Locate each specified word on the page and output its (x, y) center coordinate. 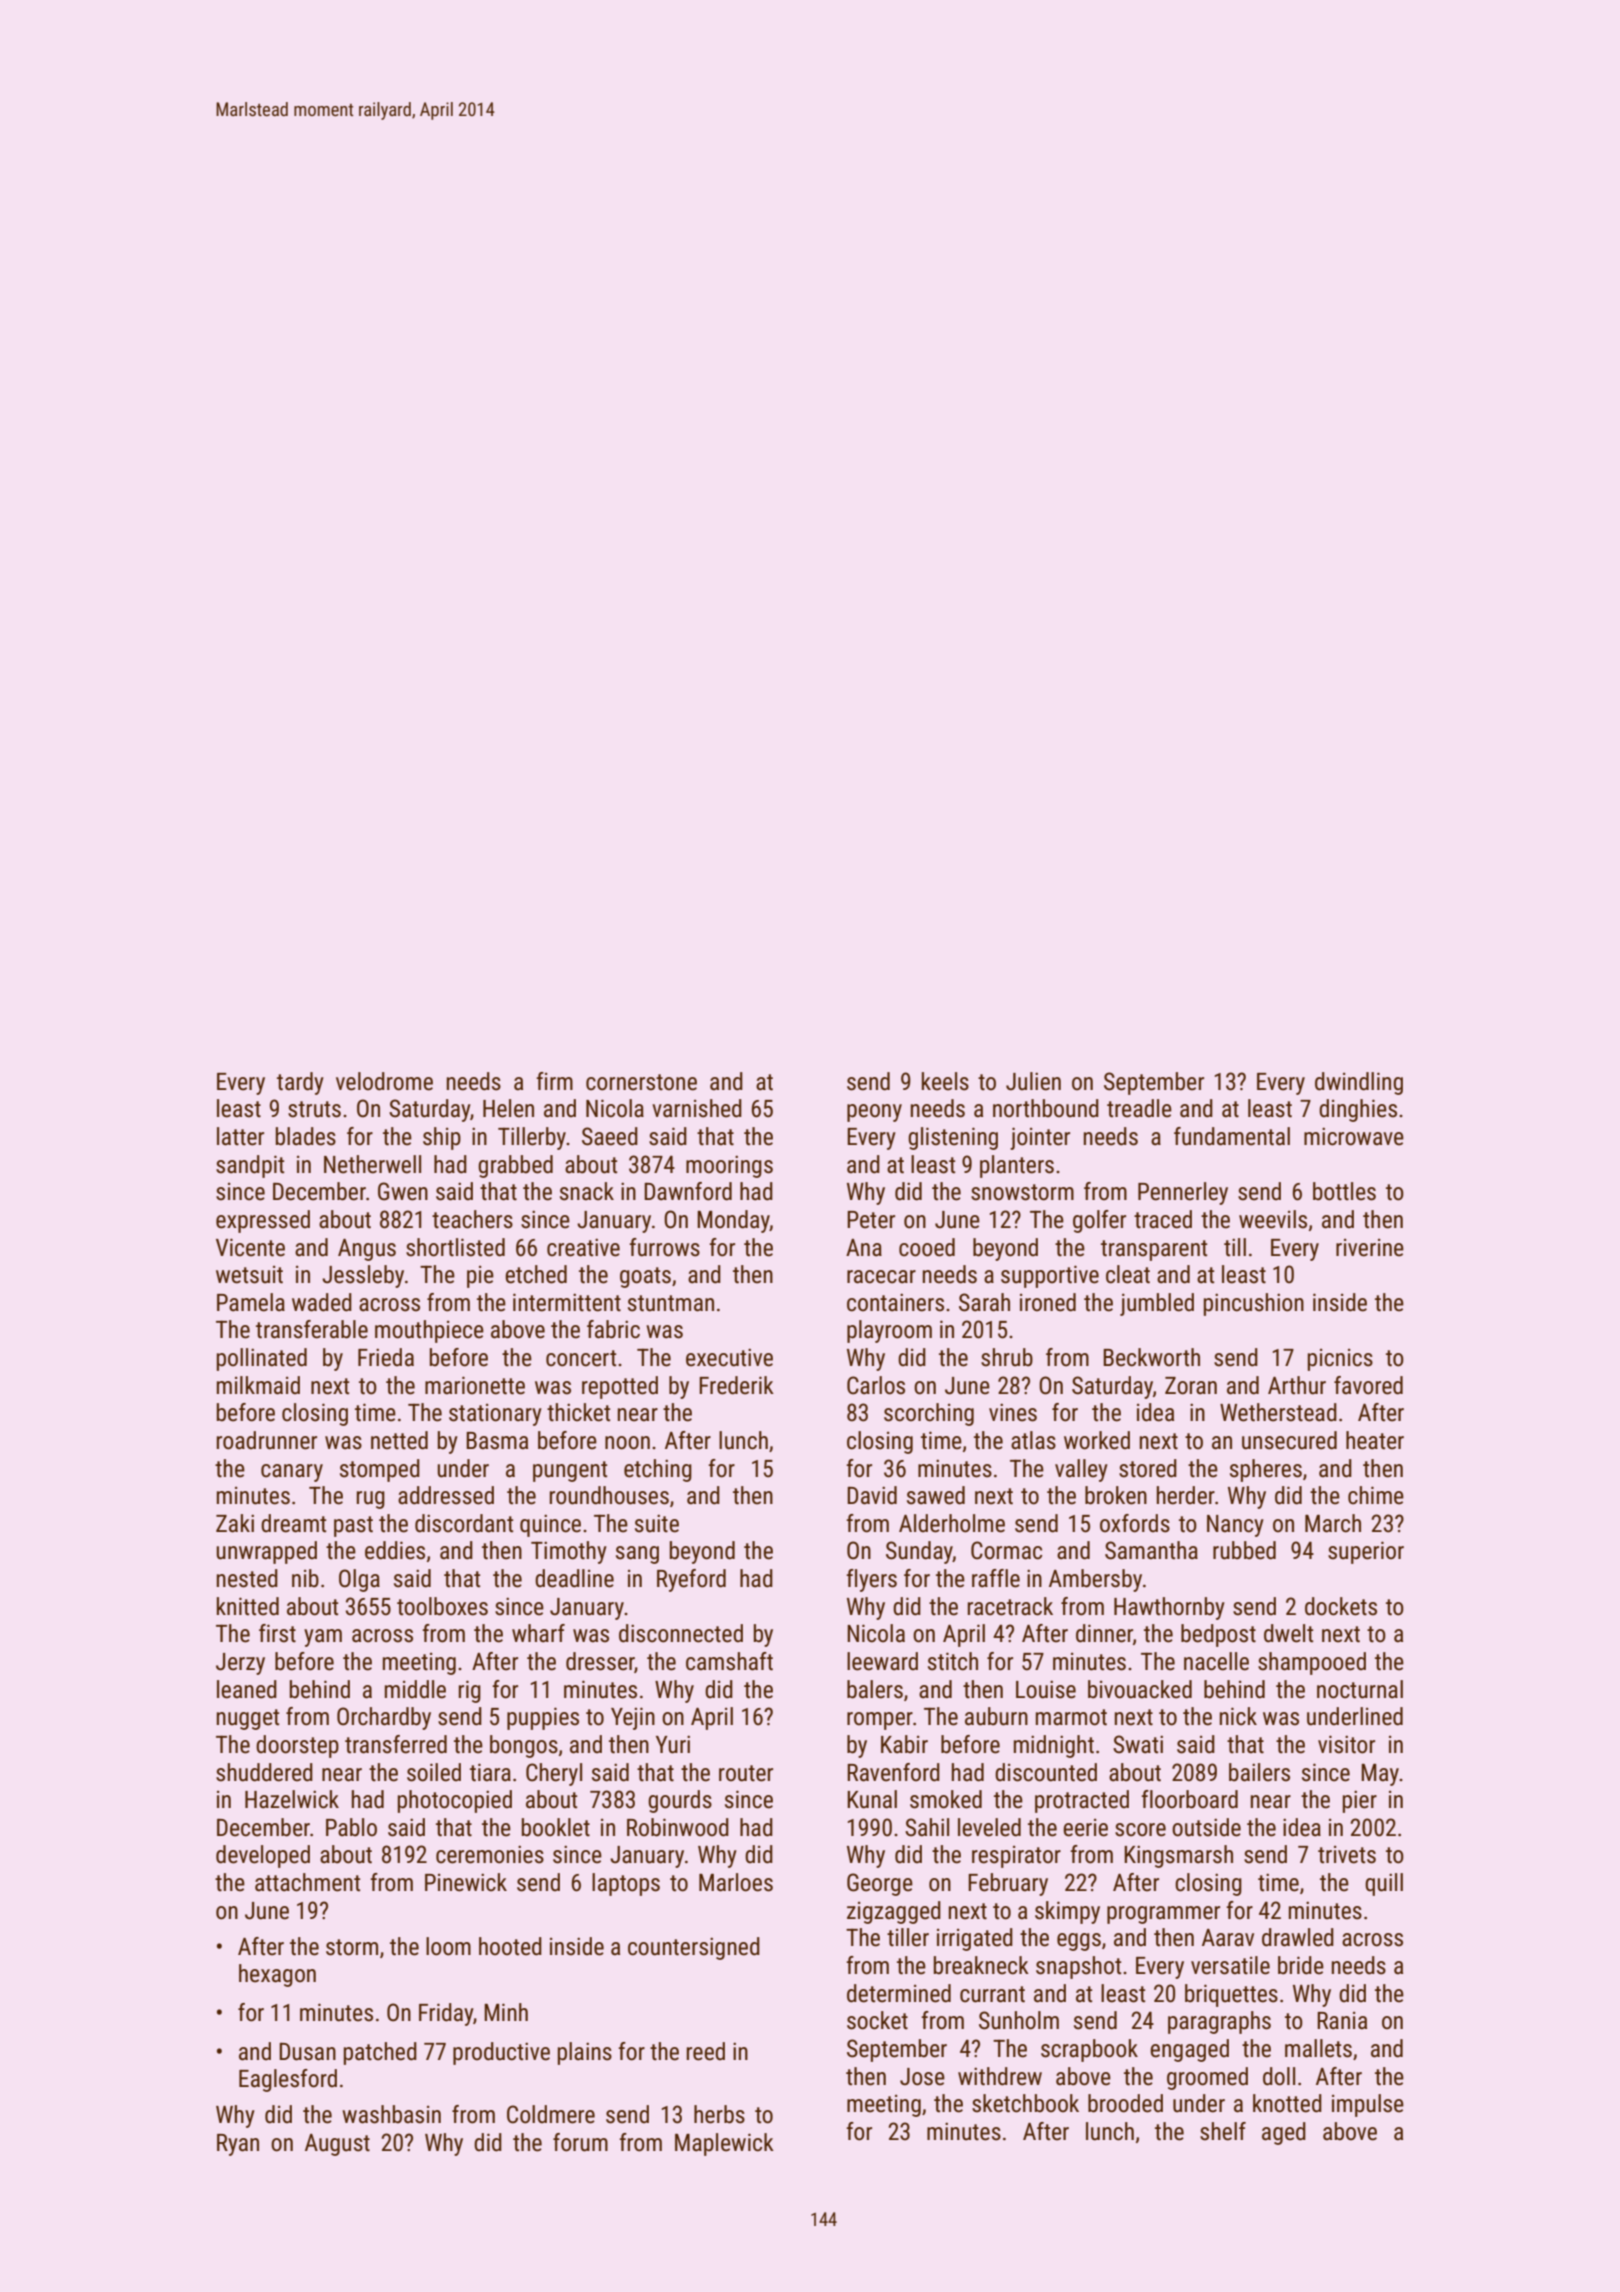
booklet (556, 1827)
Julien (1033, 1081)
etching (658, 1470)
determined (899, 1993)
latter (240, 1136)
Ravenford (893, 1772)
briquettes (1231, 1995)
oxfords (1135, 1523)
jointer (1040, 1138)
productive (501, 2053)
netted (399, 1440)
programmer (1163, 1915)
